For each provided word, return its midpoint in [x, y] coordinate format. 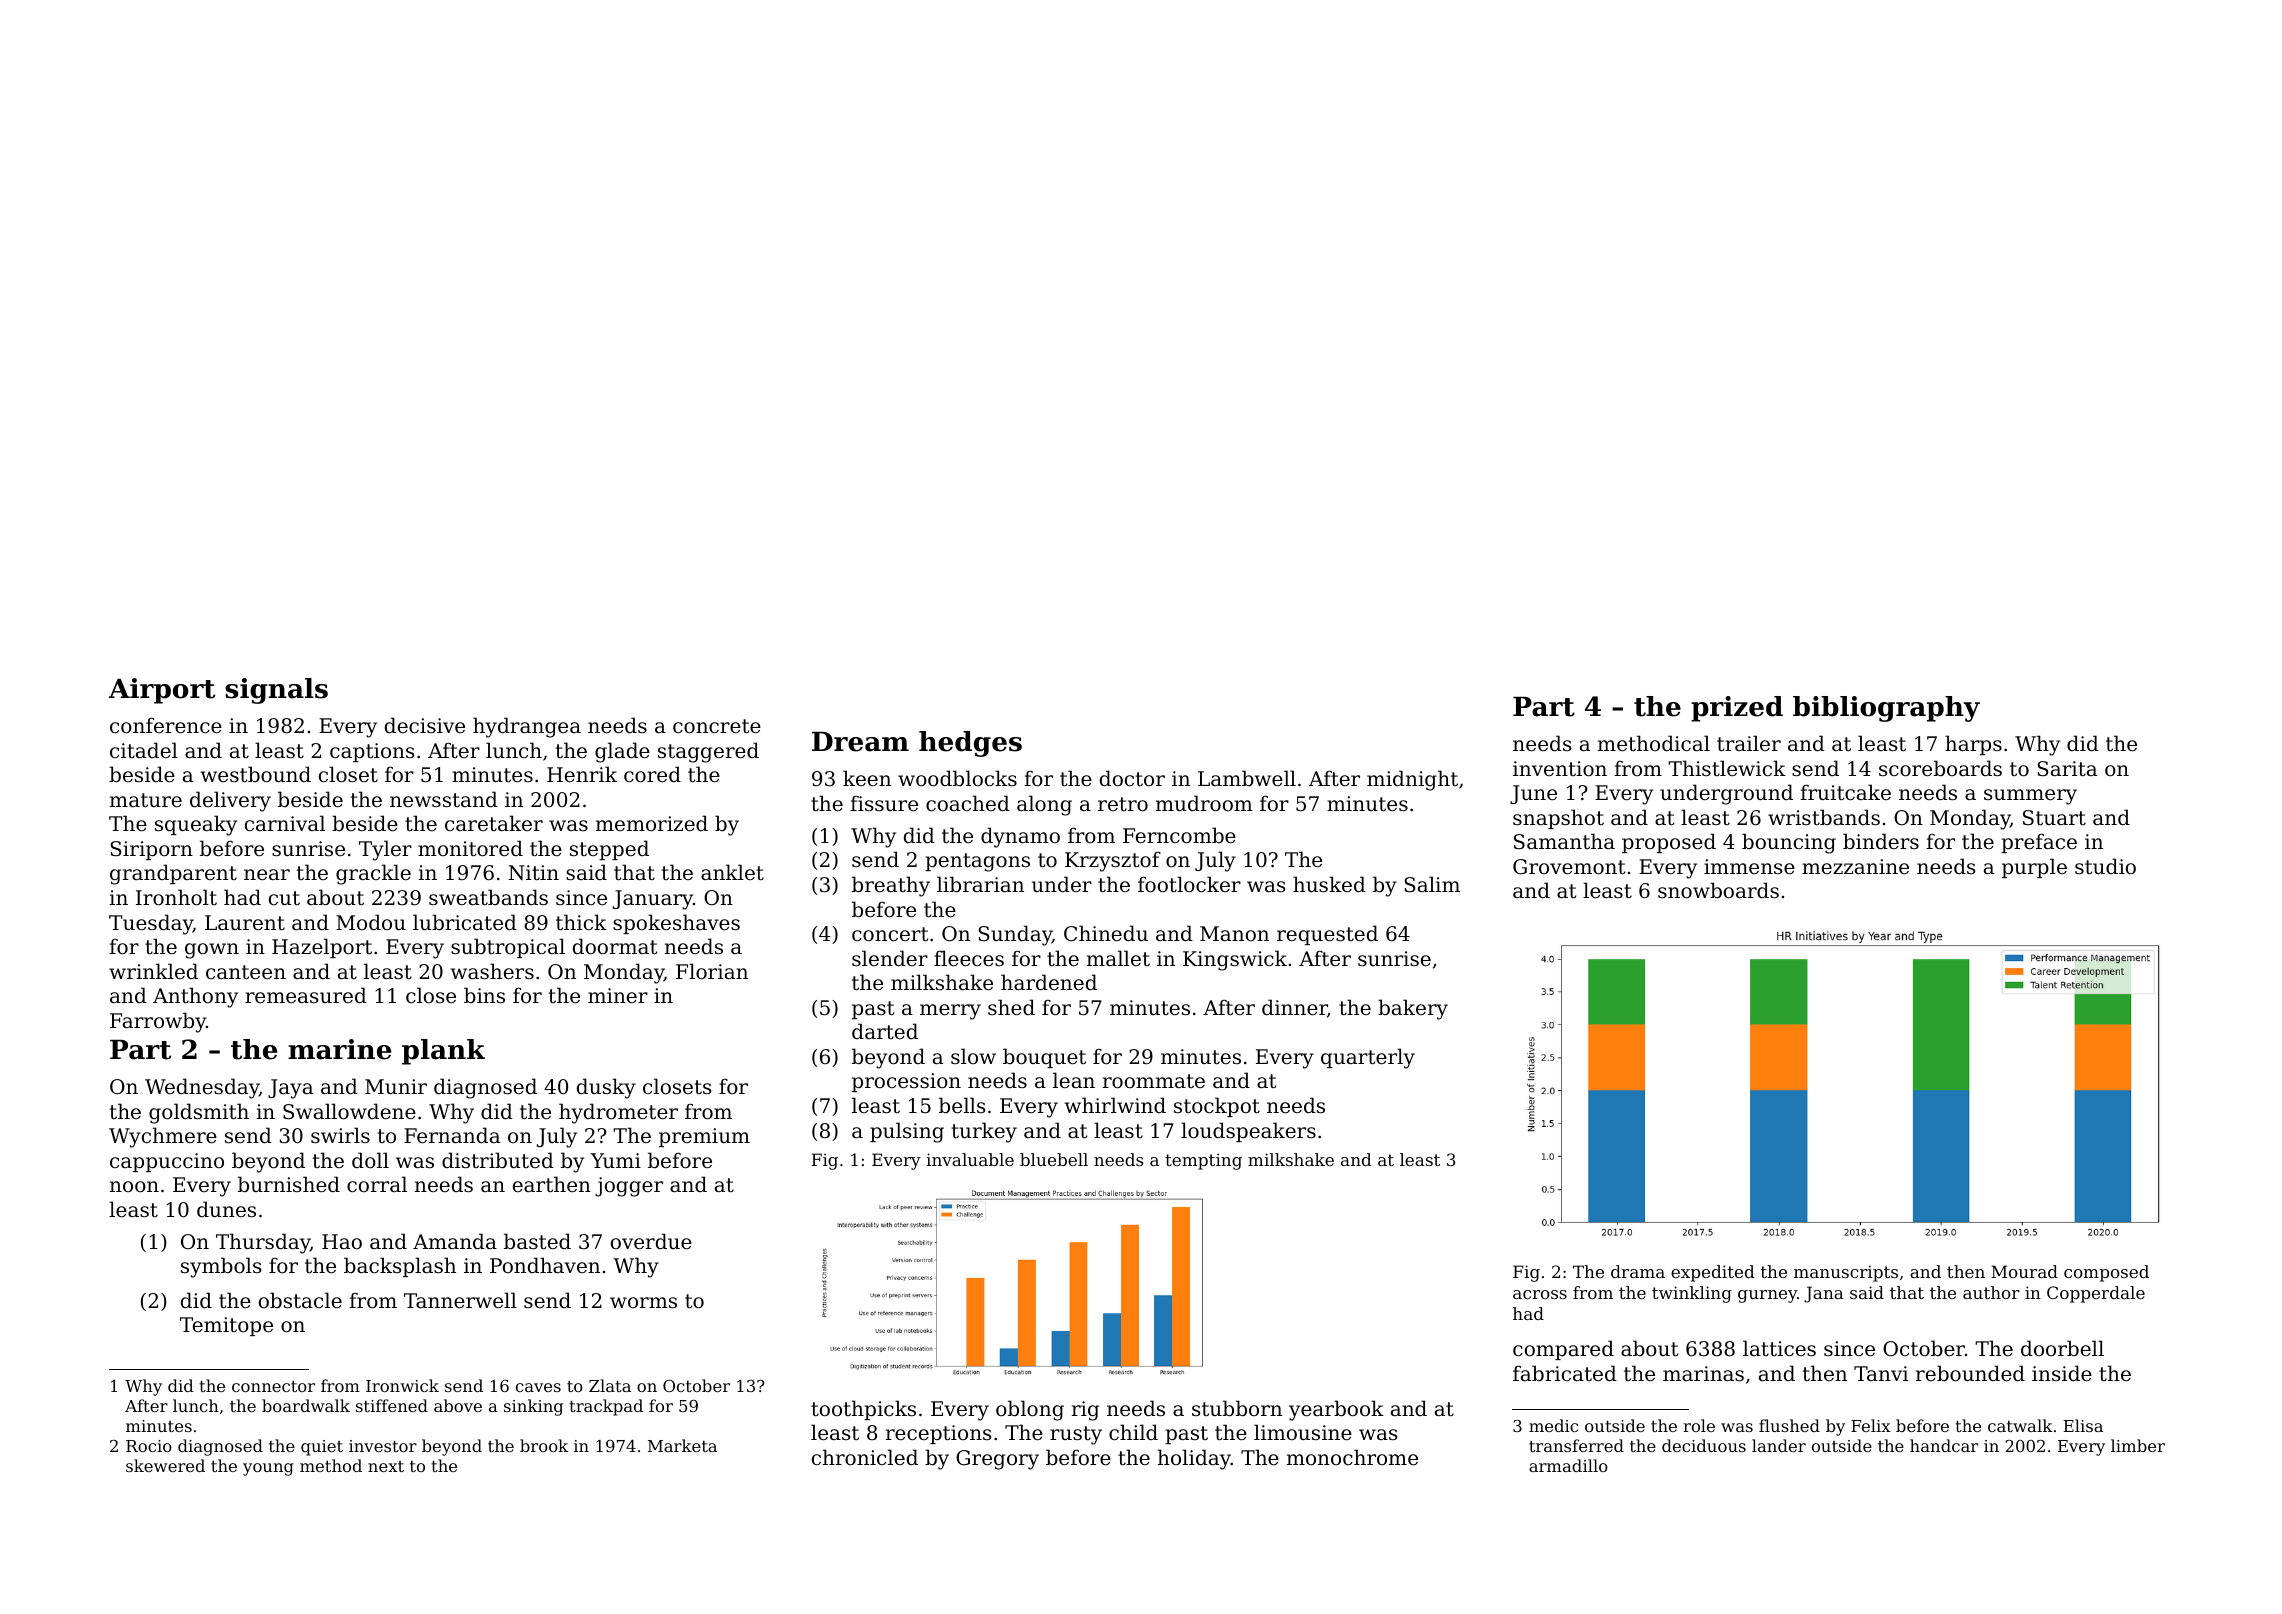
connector [273, 1386]
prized [1737, 709]
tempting [1203, 1161]
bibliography [1886, 709]
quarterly [1368, 1058]
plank [443, 1052]
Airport [162, 691]
